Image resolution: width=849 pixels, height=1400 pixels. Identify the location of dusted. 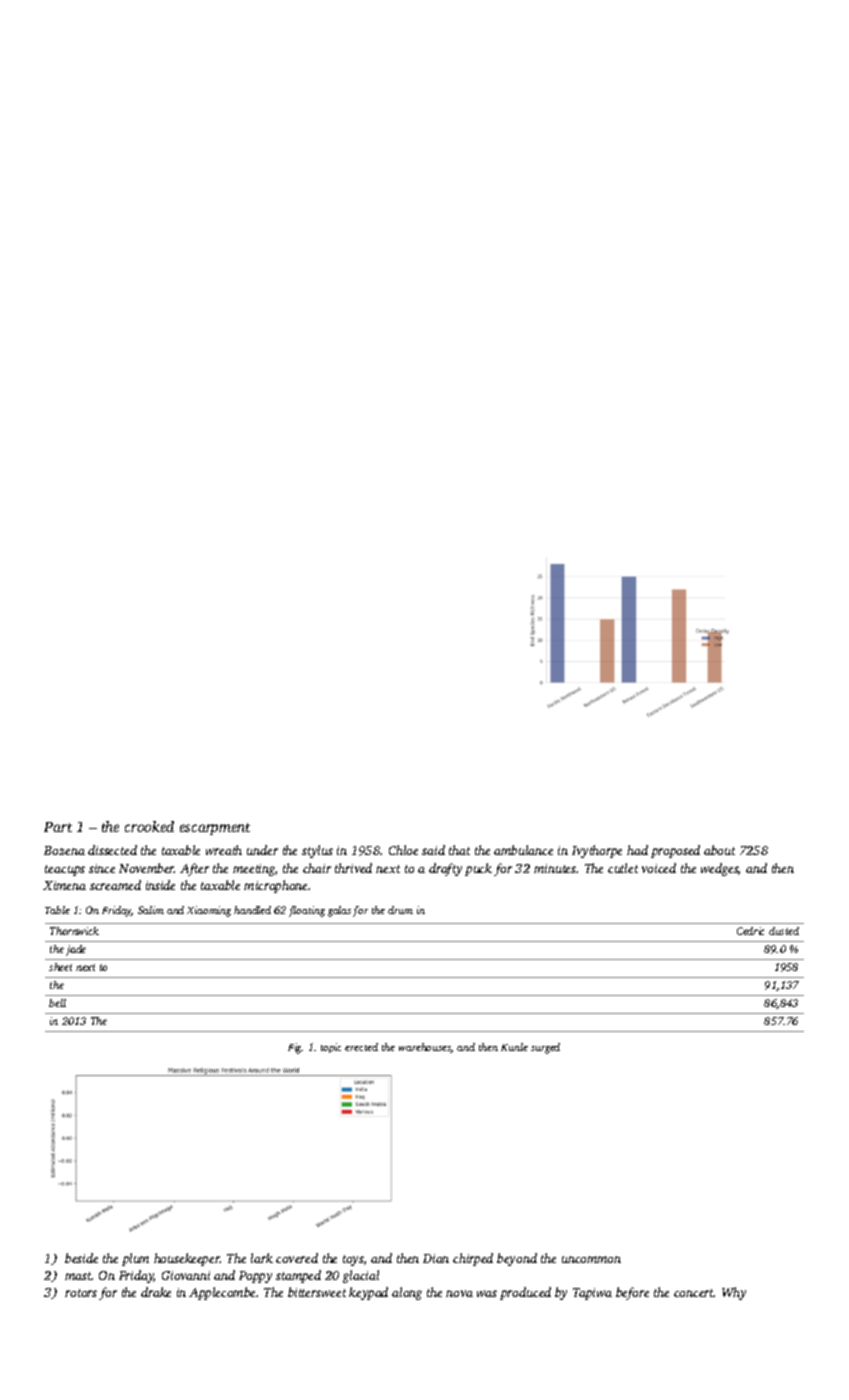
(784, 931).
